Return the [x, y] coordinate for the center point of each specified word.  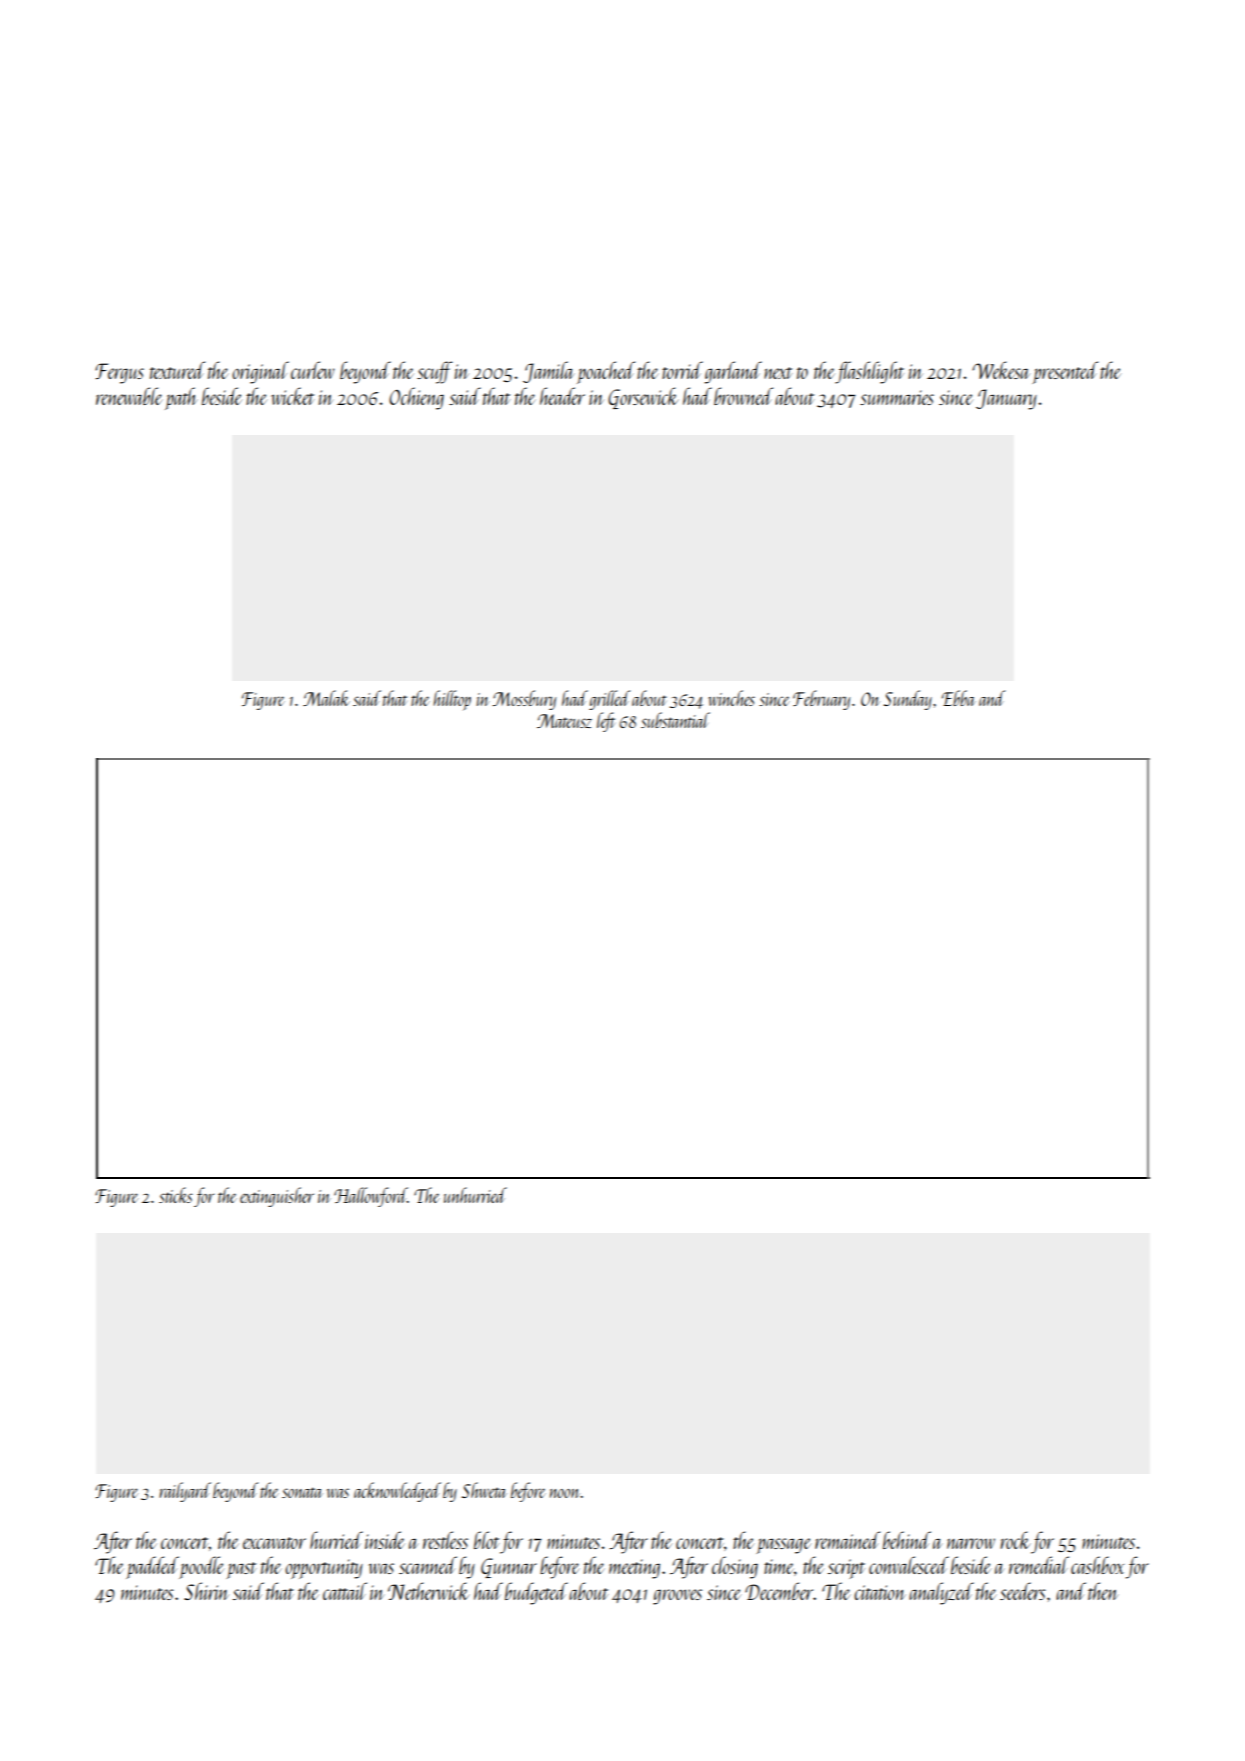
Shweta [484, 1490]
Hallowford [370, 1197]
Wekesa [1001, 370]
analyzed [941, 1593]
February [821, 700]
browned [743, 396]
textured [177, 370]
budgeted [536, 1593]
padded [152, 1567]
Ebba [959, 698]
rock [1015, 1540]
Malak [326, 698]
